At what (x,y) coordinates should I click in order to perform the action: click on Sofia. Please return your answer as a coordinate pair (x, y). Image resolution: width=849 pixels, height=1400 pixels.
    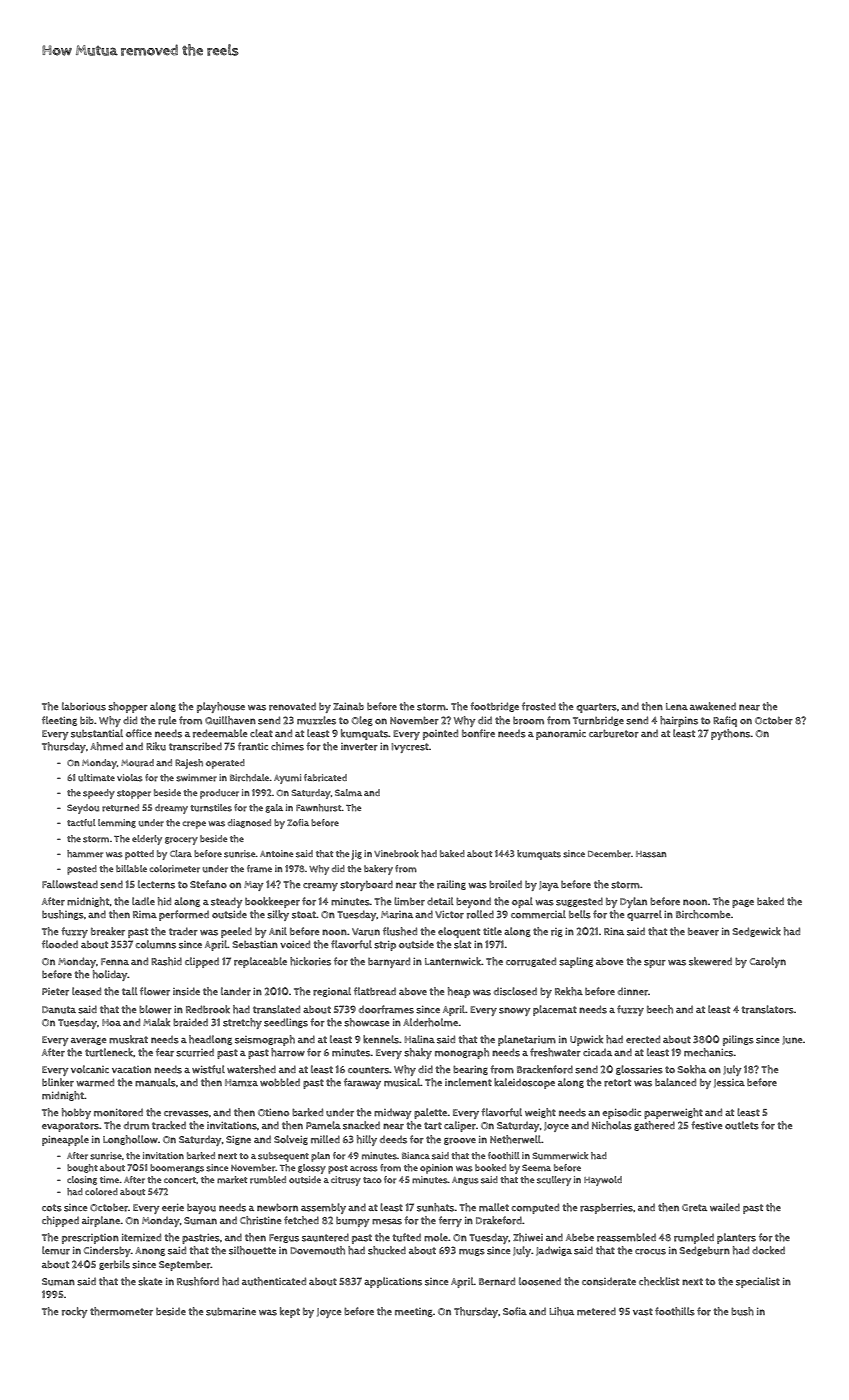
    Looking at the image, I should click on (515, 1311).
